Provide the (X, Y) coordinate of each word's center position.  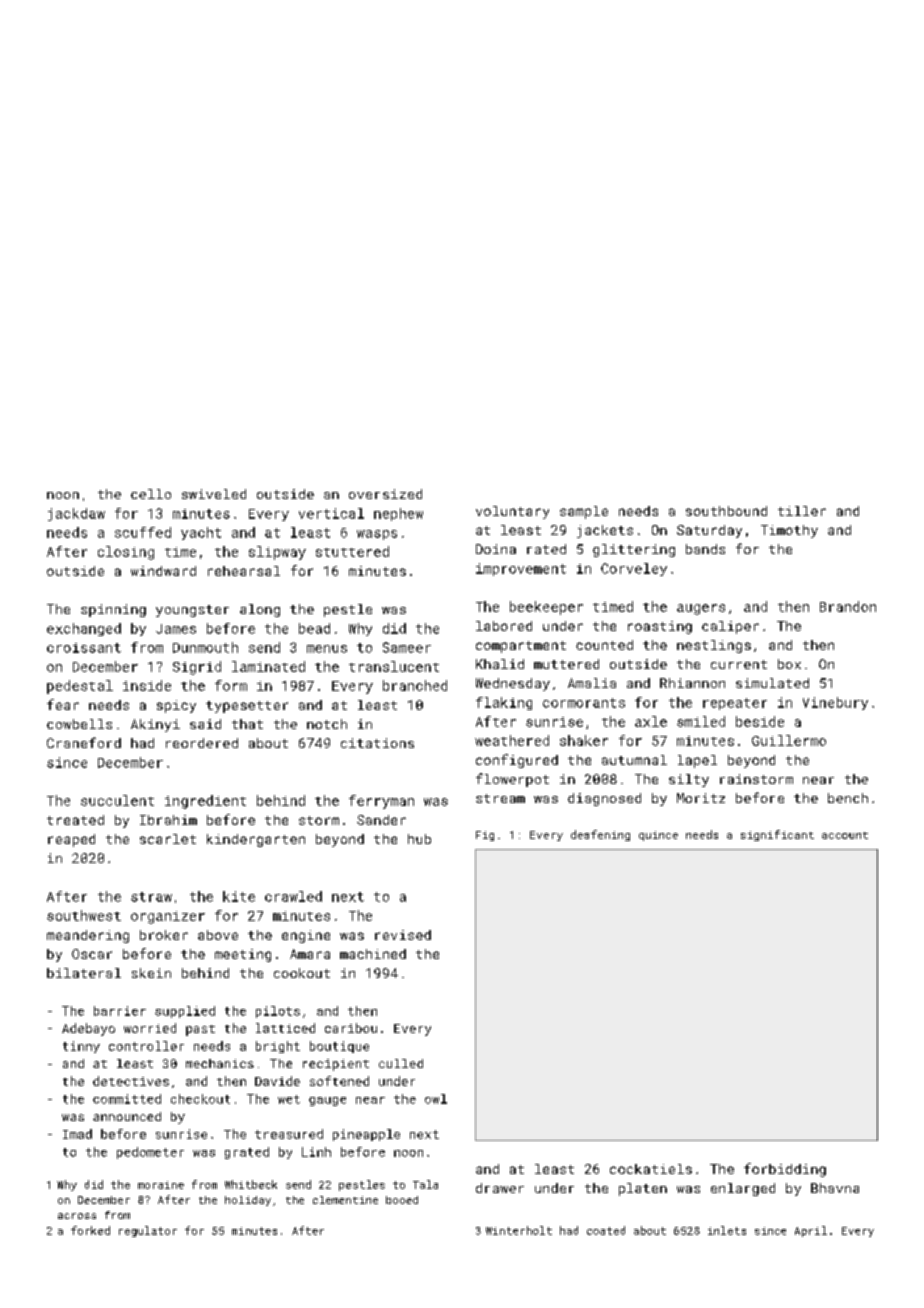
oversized (385, 494)
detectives (131, 1081)
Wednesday (513, 684)
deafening (600, 835)
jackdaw (76, 514)
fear (63, 704)
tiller (802, 511)
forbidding (785, 1170)
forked (90, 1230)
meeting (243, 955)
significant (777, 835)
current (739, 664)
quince (658, 836)
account (845, 835)
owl (436, 1099)
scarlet (168, 839)
